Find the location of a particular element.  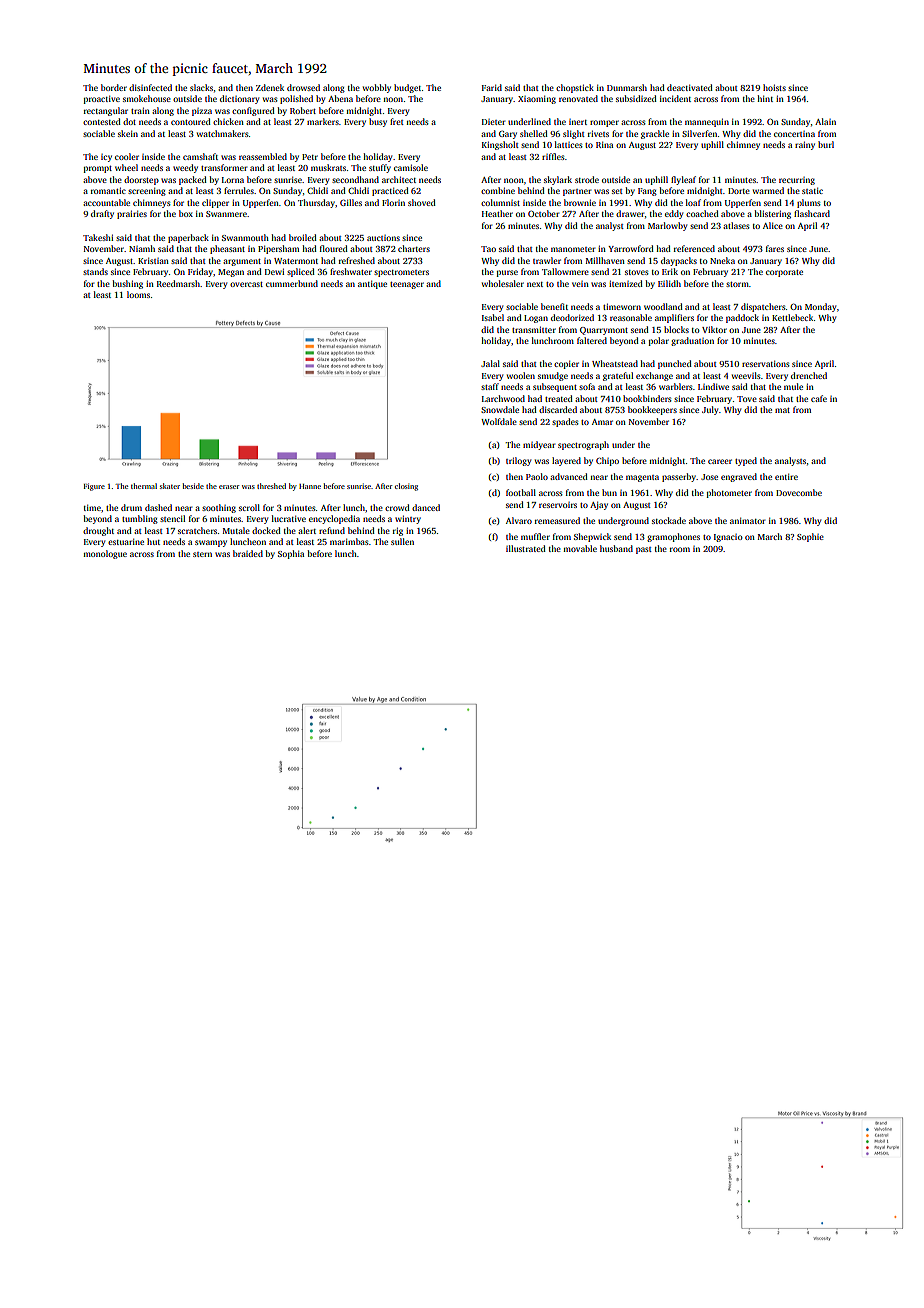

Dewi is located at coordinates (274, 271).
